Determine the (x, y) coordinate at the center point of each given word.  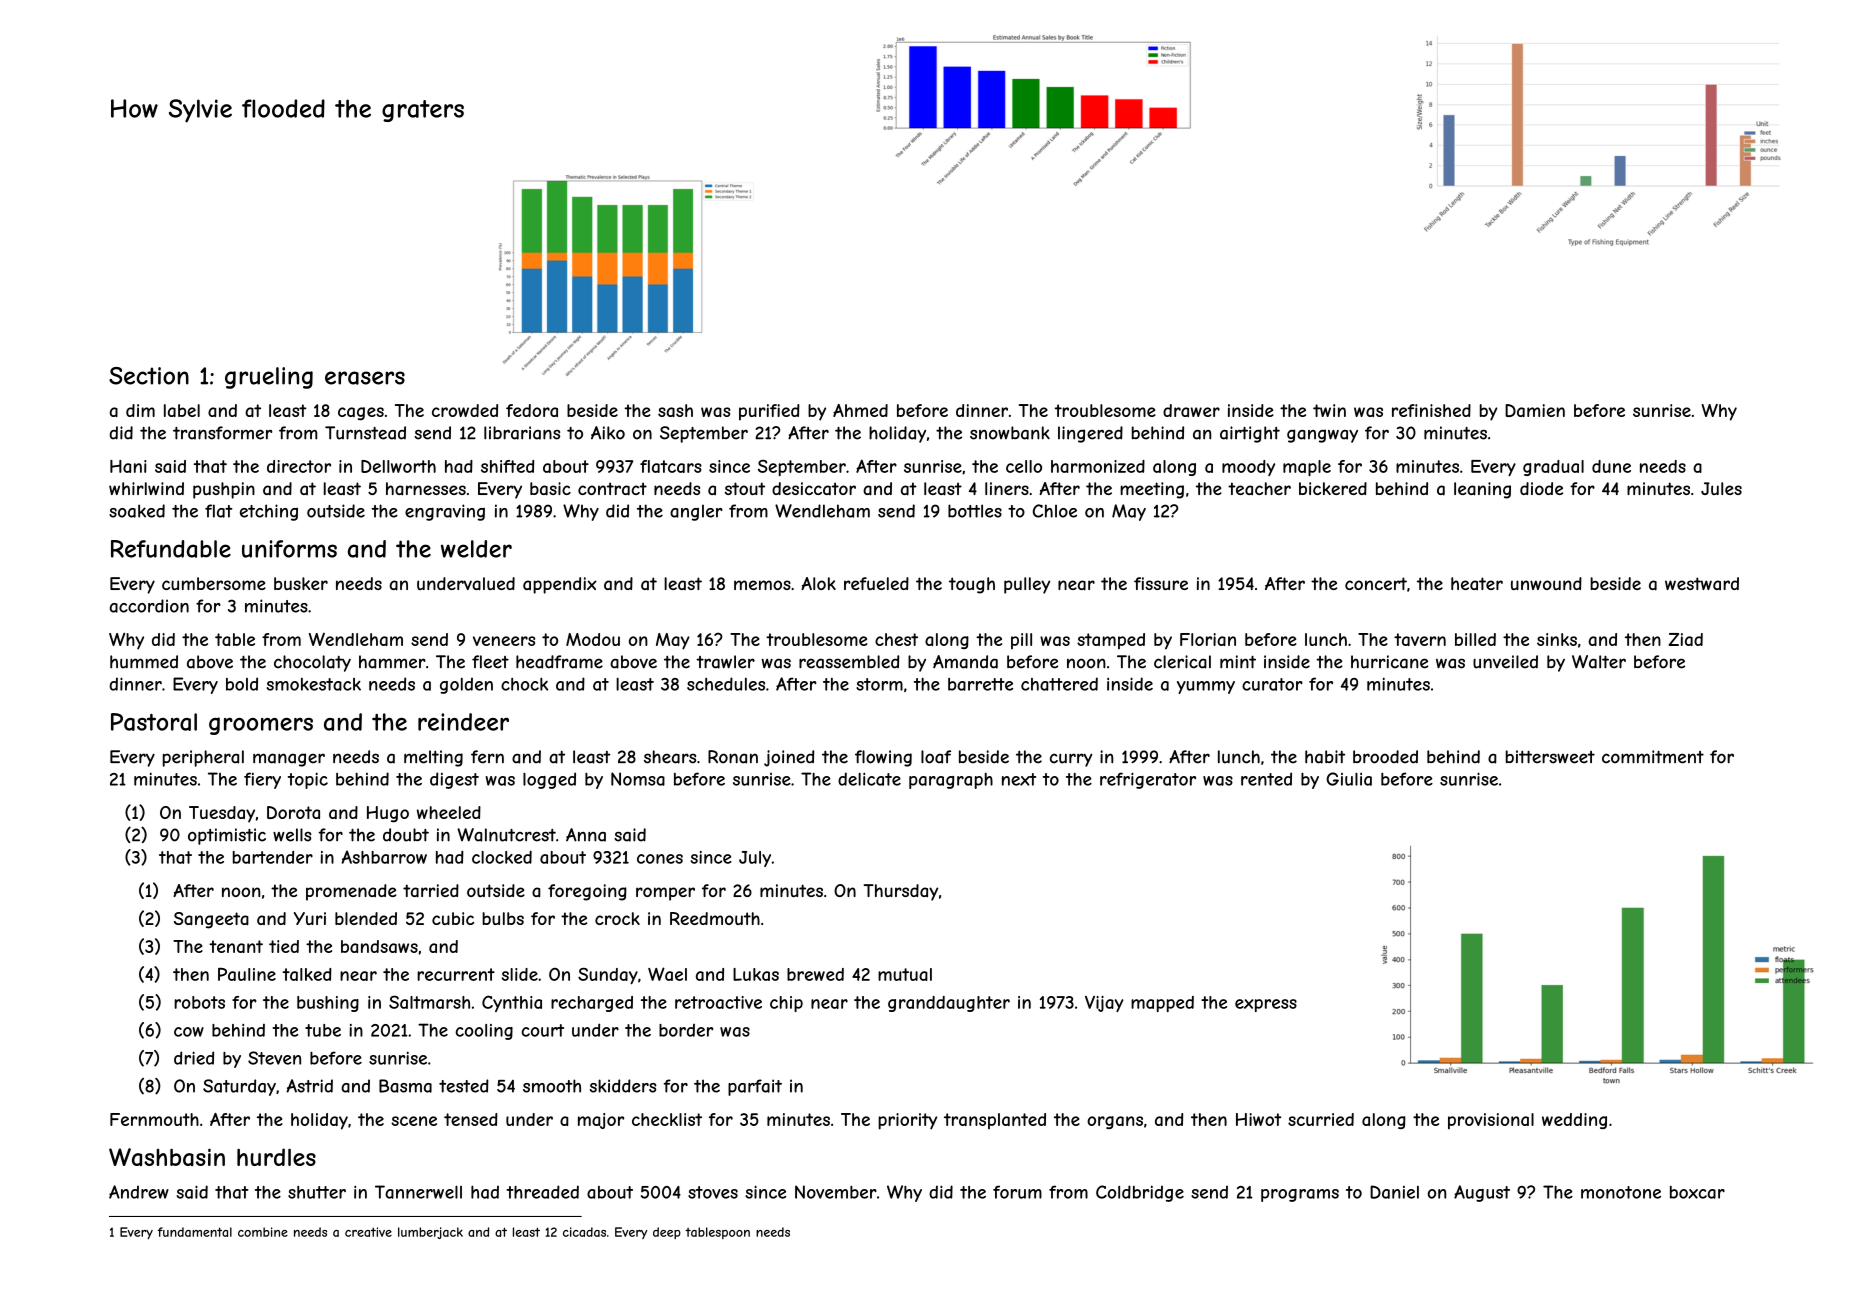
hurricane (1389, 662)
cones (660, 859)
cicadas (584, 1232)
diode (1541, 488)
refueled (876, 583)
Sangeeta (211, 920)
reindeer (463, 722)
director (299, 466)
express (1266, 1005)
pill (1021, 641)
